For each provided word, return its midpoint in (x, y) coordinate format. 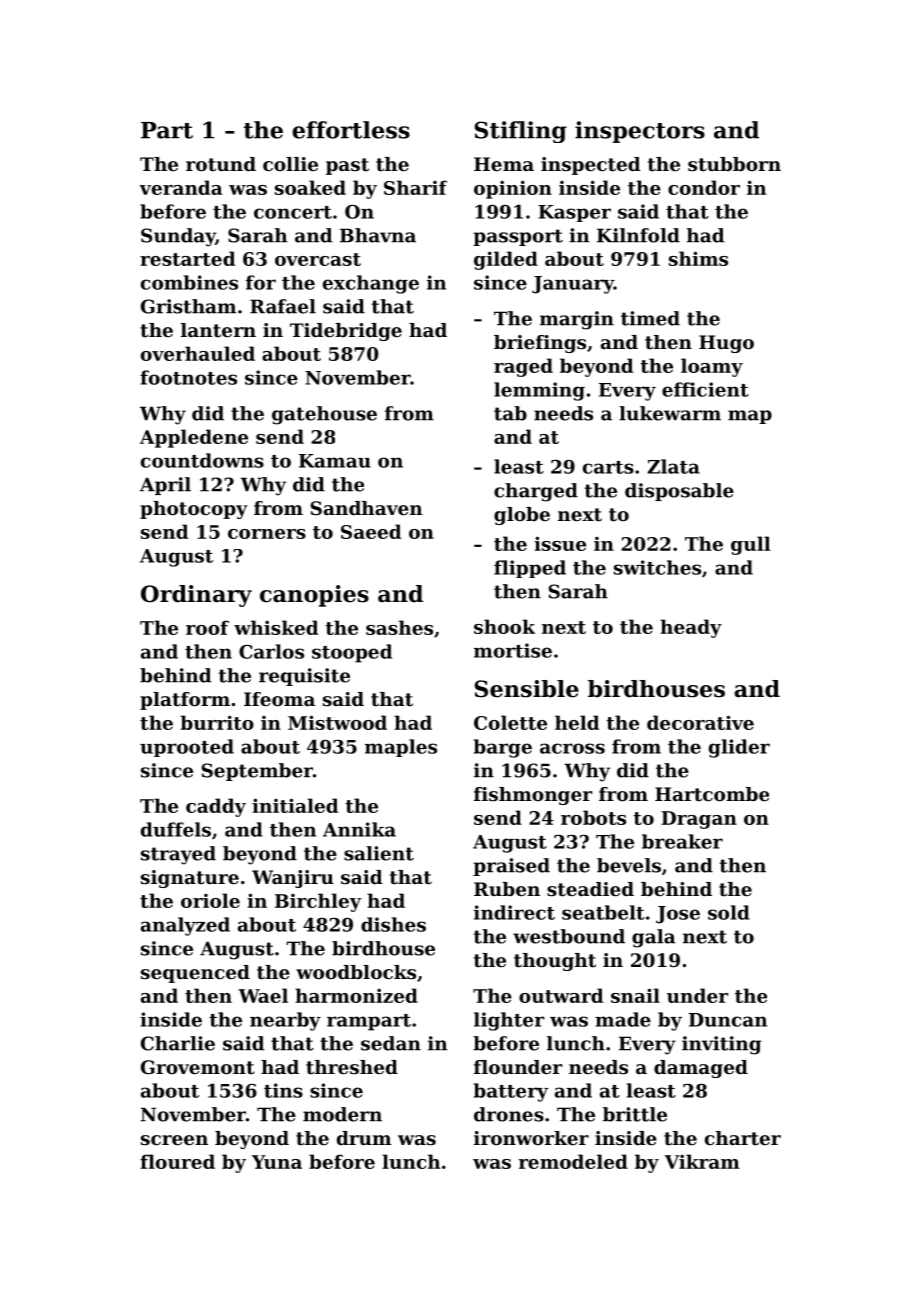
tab (510, 413)
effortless (351, 130)
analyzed (185, 926)
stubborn (734, 164)
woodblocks (356, 972)
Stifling (521, 132)
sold (729, 912)
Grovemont (198, 1067)
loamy (712, 367)
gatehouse (324, 415)
